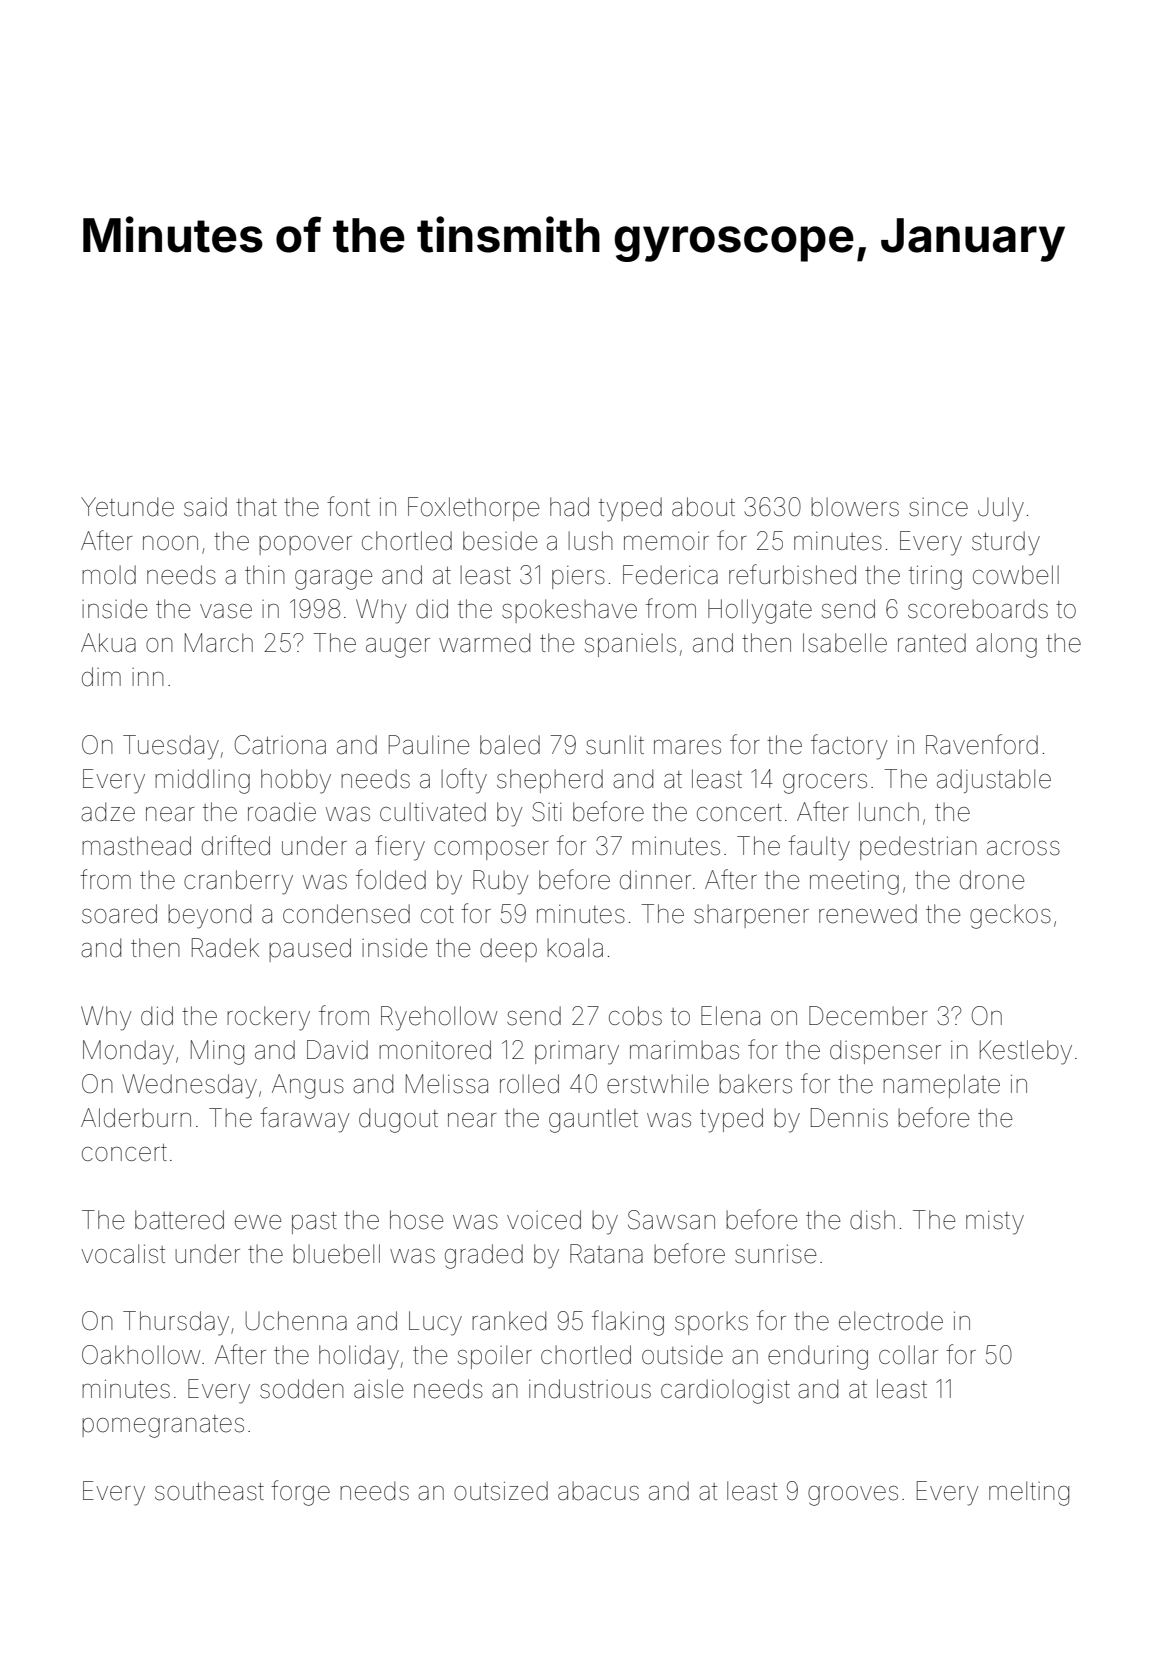  I want to click on font, so click(348, 506).
